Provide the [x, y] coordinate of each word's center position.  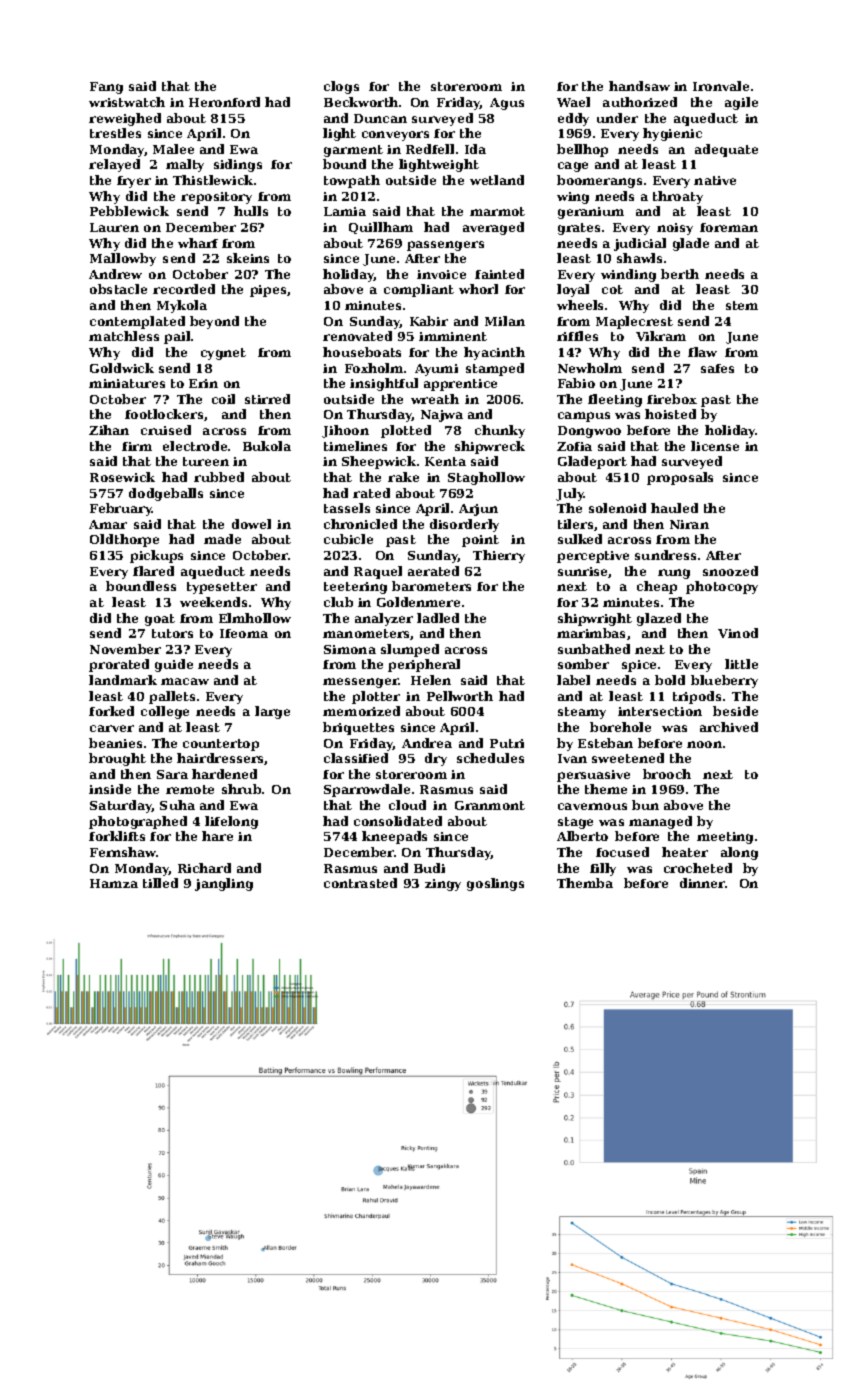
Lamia [345, 211]
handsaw [639, 86]
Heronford [224, 102]
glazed [659, 619]
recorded [184, 289]
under [617, 118]
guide [174, 665]
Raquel [378, 572]
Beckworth [361, 102]
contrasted [360, 883]
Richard [204, 868]
